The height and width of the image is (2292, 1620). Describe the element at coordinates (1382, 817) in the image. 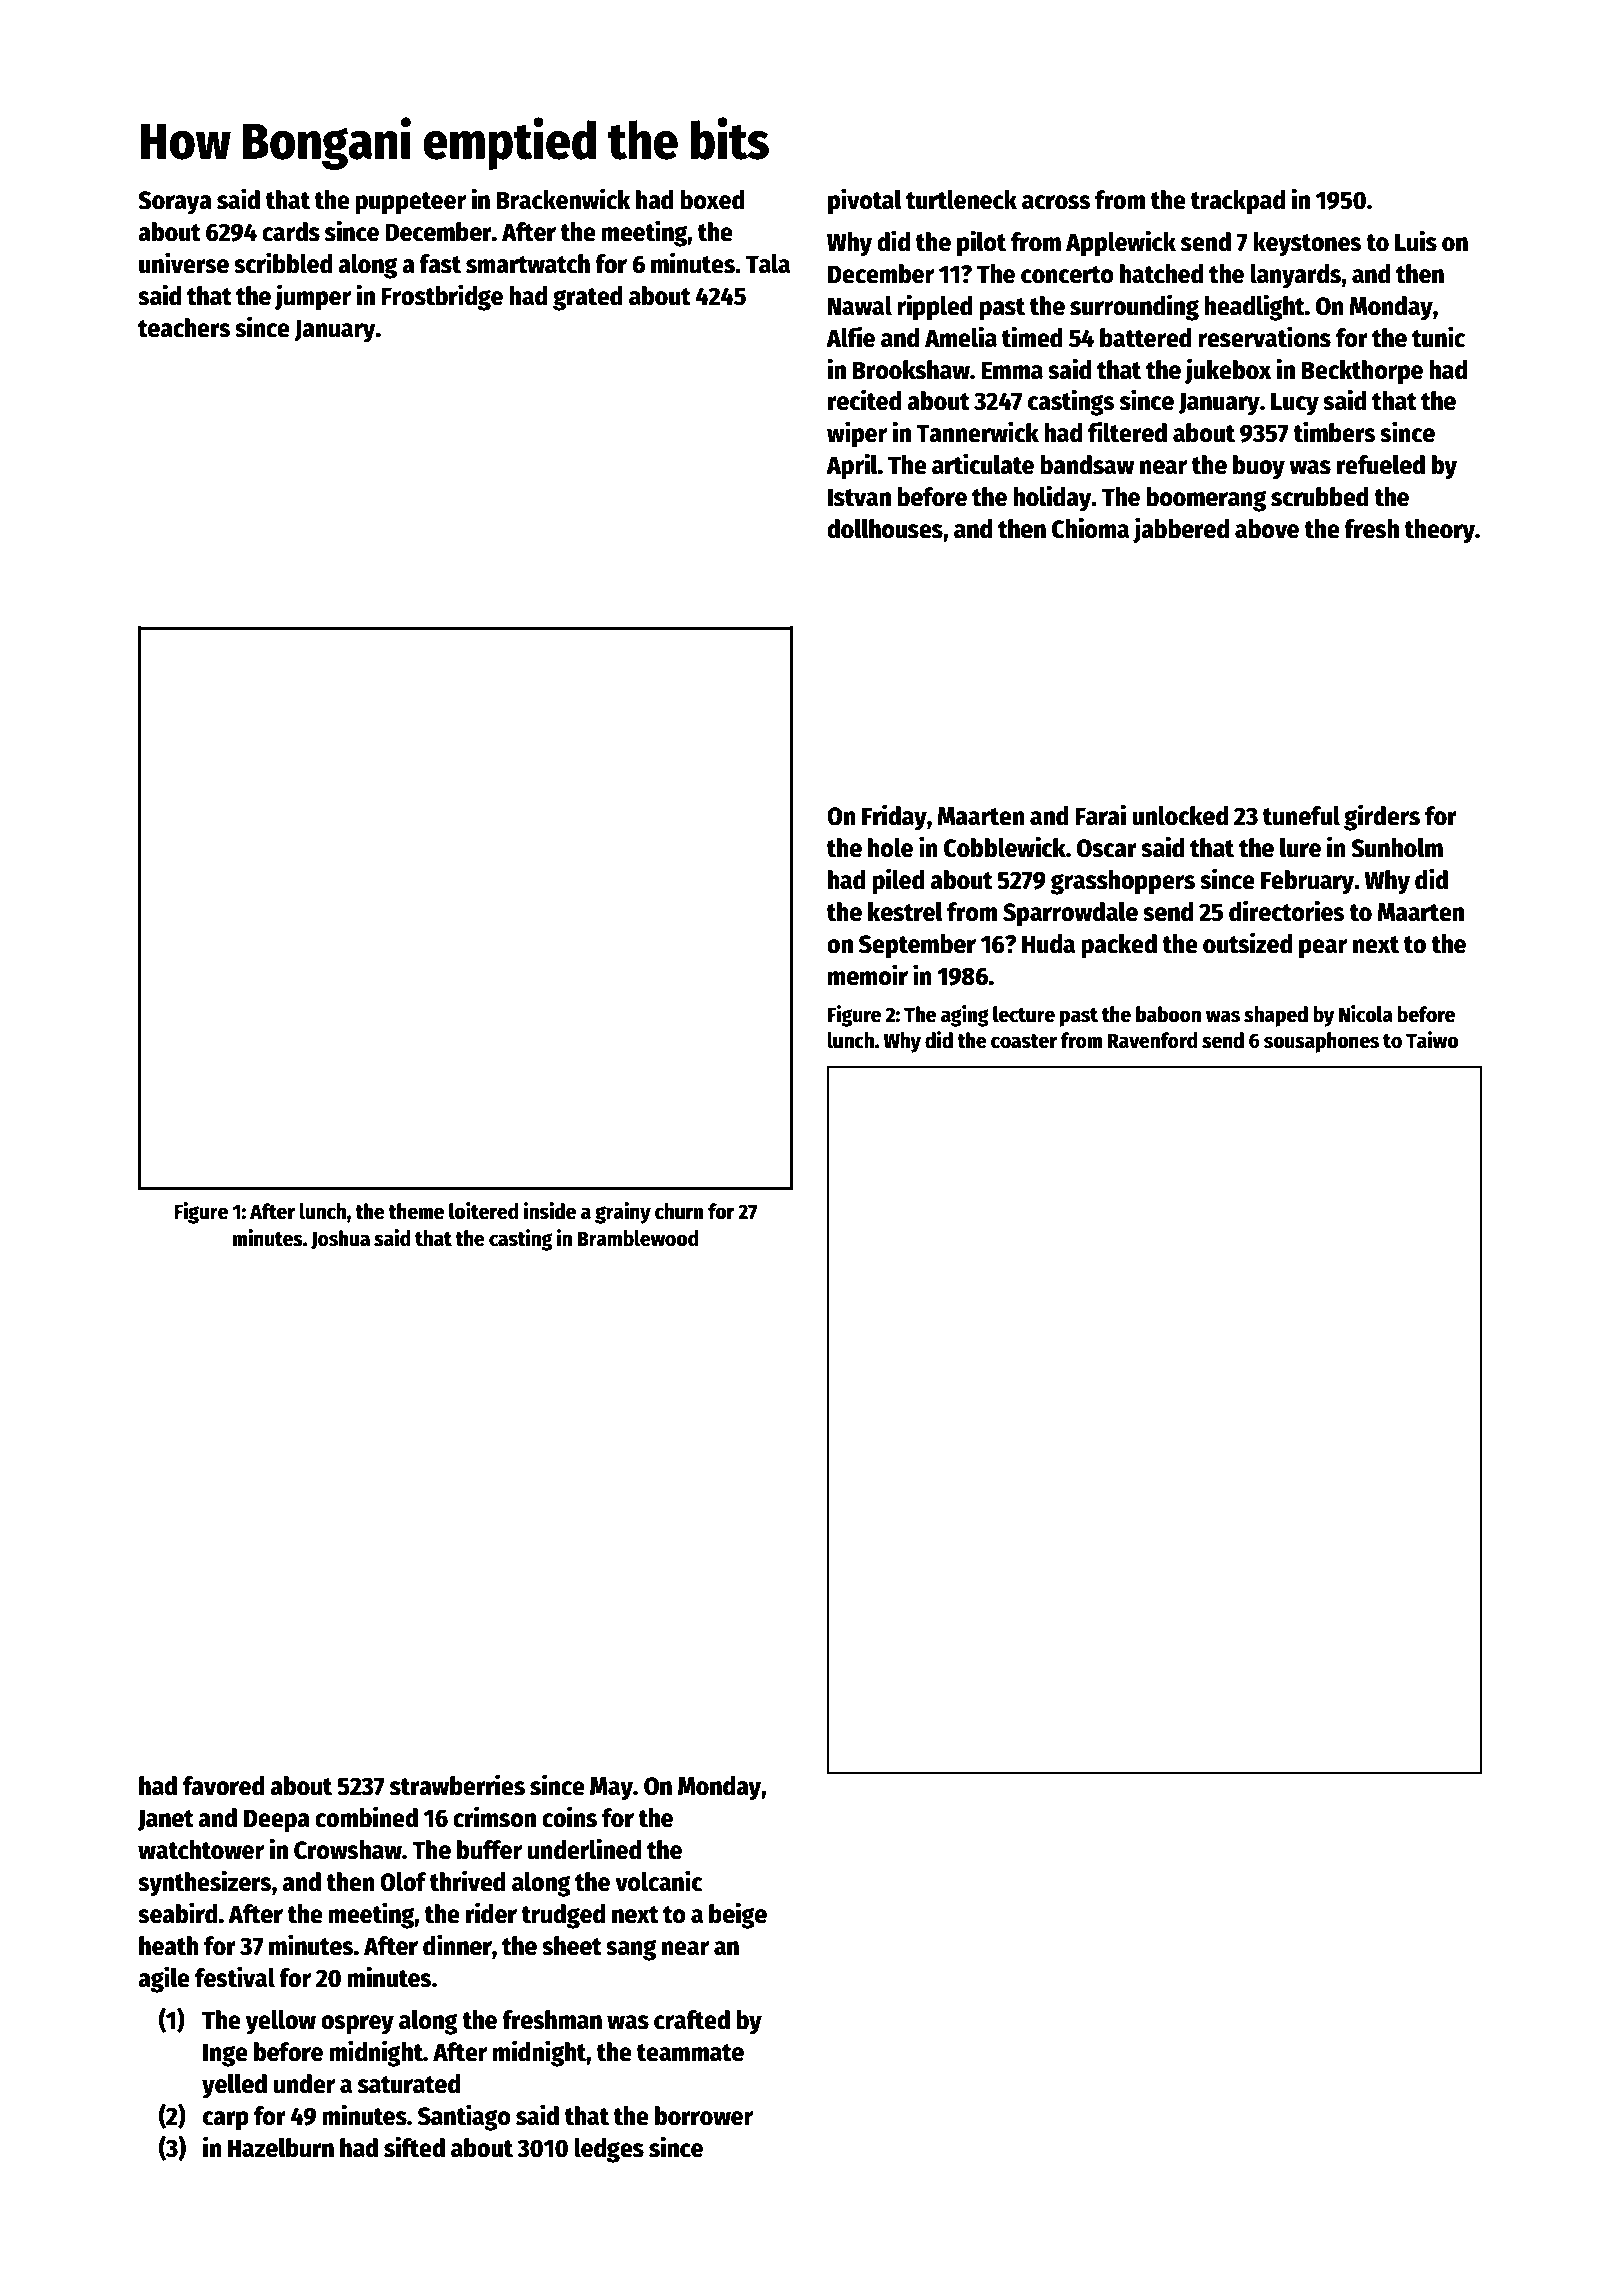

I see `girders` at that location.
